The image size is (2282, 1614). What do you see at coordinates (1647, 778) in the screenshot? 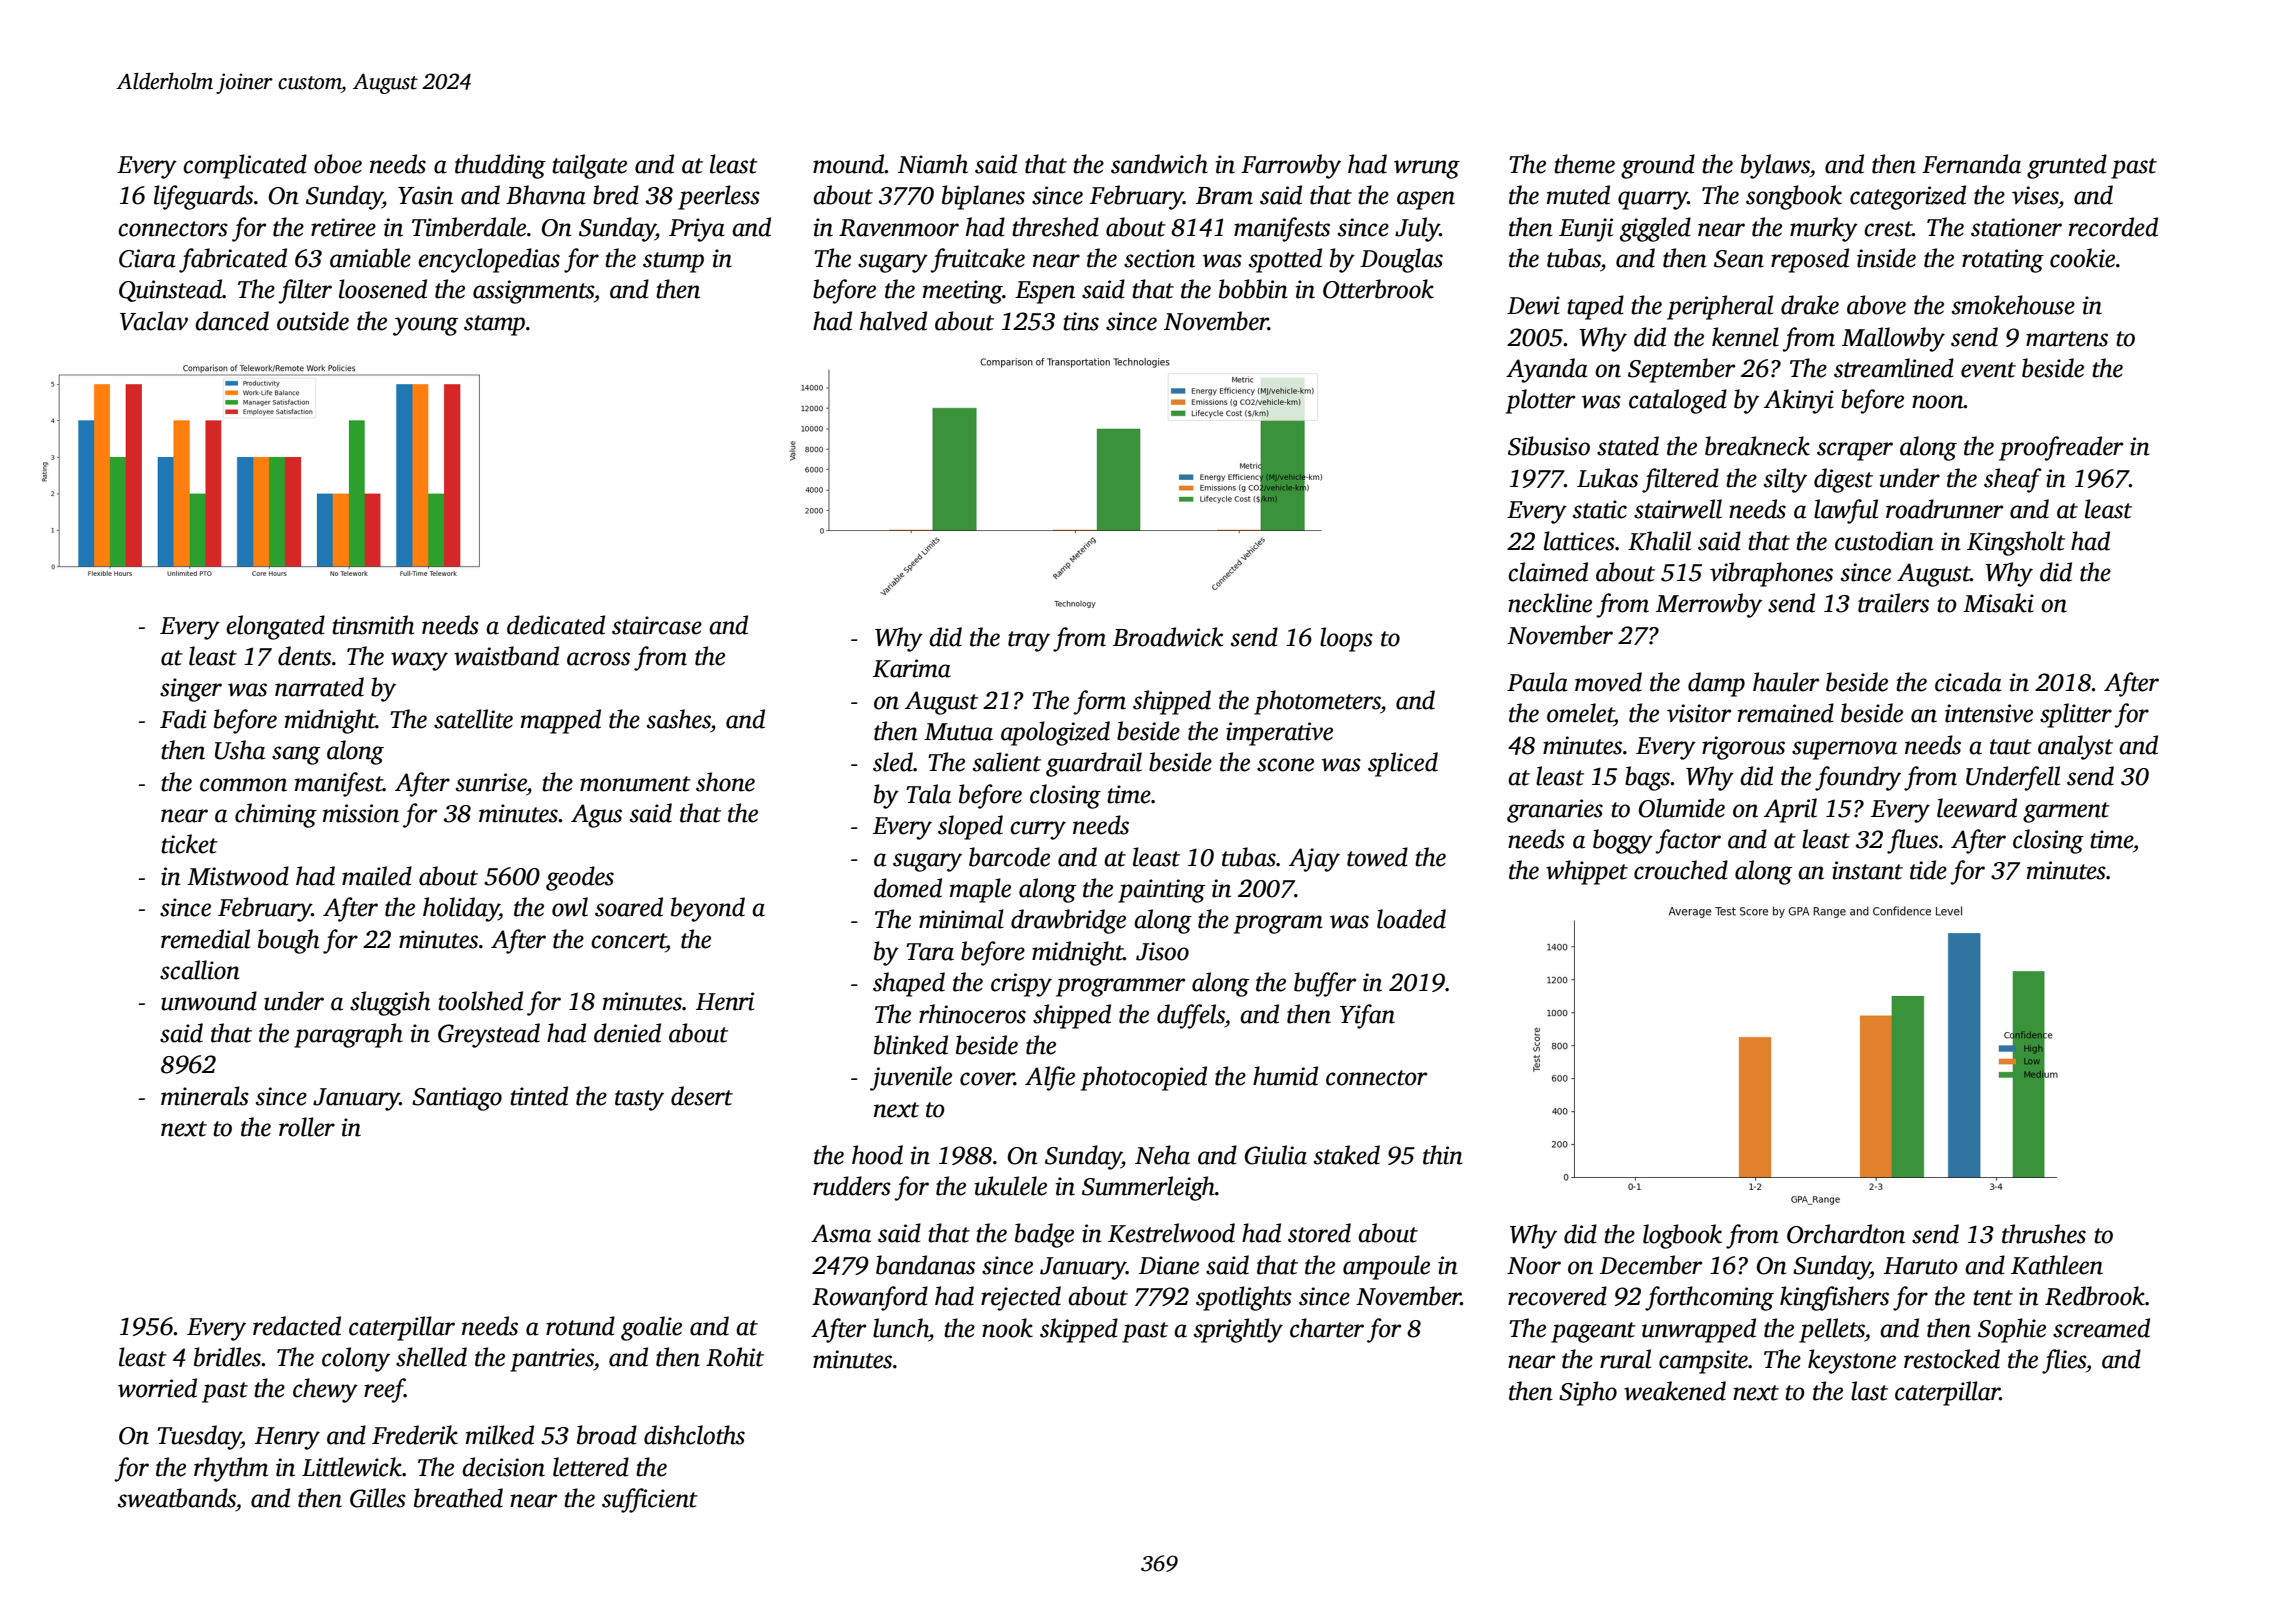
I see `bags` at bounding box center [1647, 778].
